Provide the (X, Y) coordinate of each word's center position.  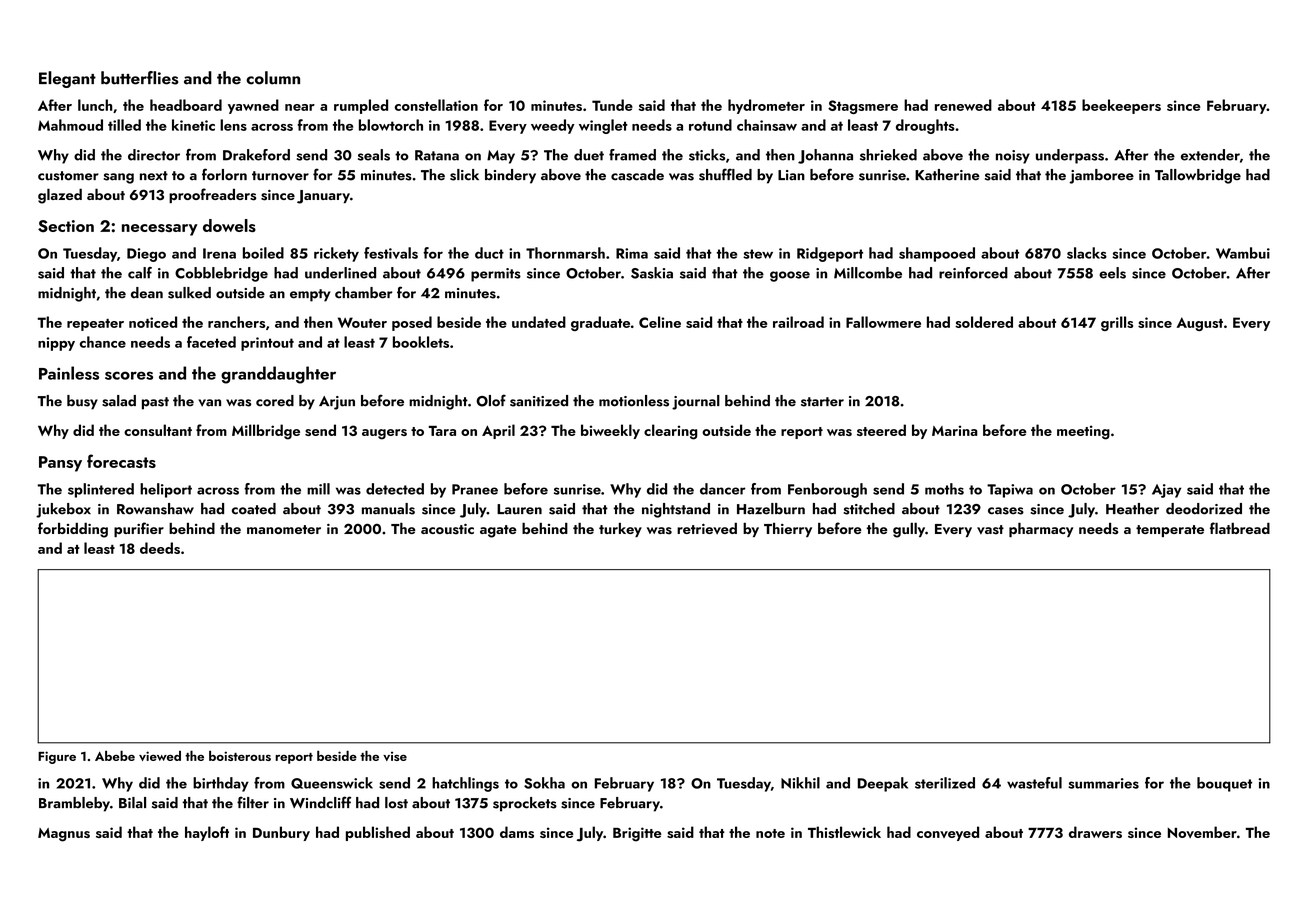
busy (82, 402)
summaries (1103, 783)
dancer (723, 489)
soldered (984, 322)
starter (822, 402)
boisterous (240, 756)
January (323, 197)
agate (498, 531)
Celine (660, 322)
